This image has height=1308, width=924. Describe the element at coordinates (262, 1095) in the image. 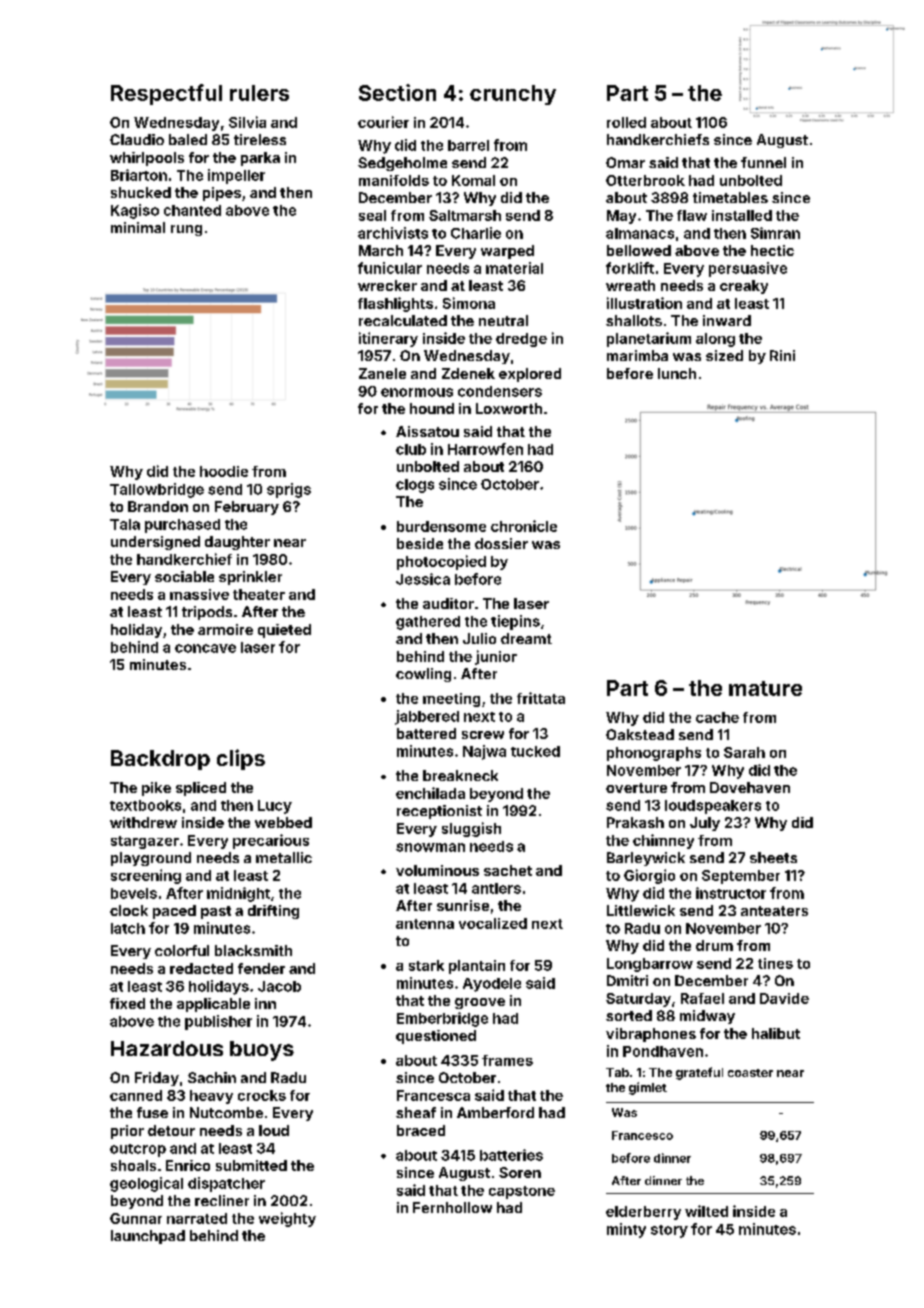

I see `crocks` at that location.
